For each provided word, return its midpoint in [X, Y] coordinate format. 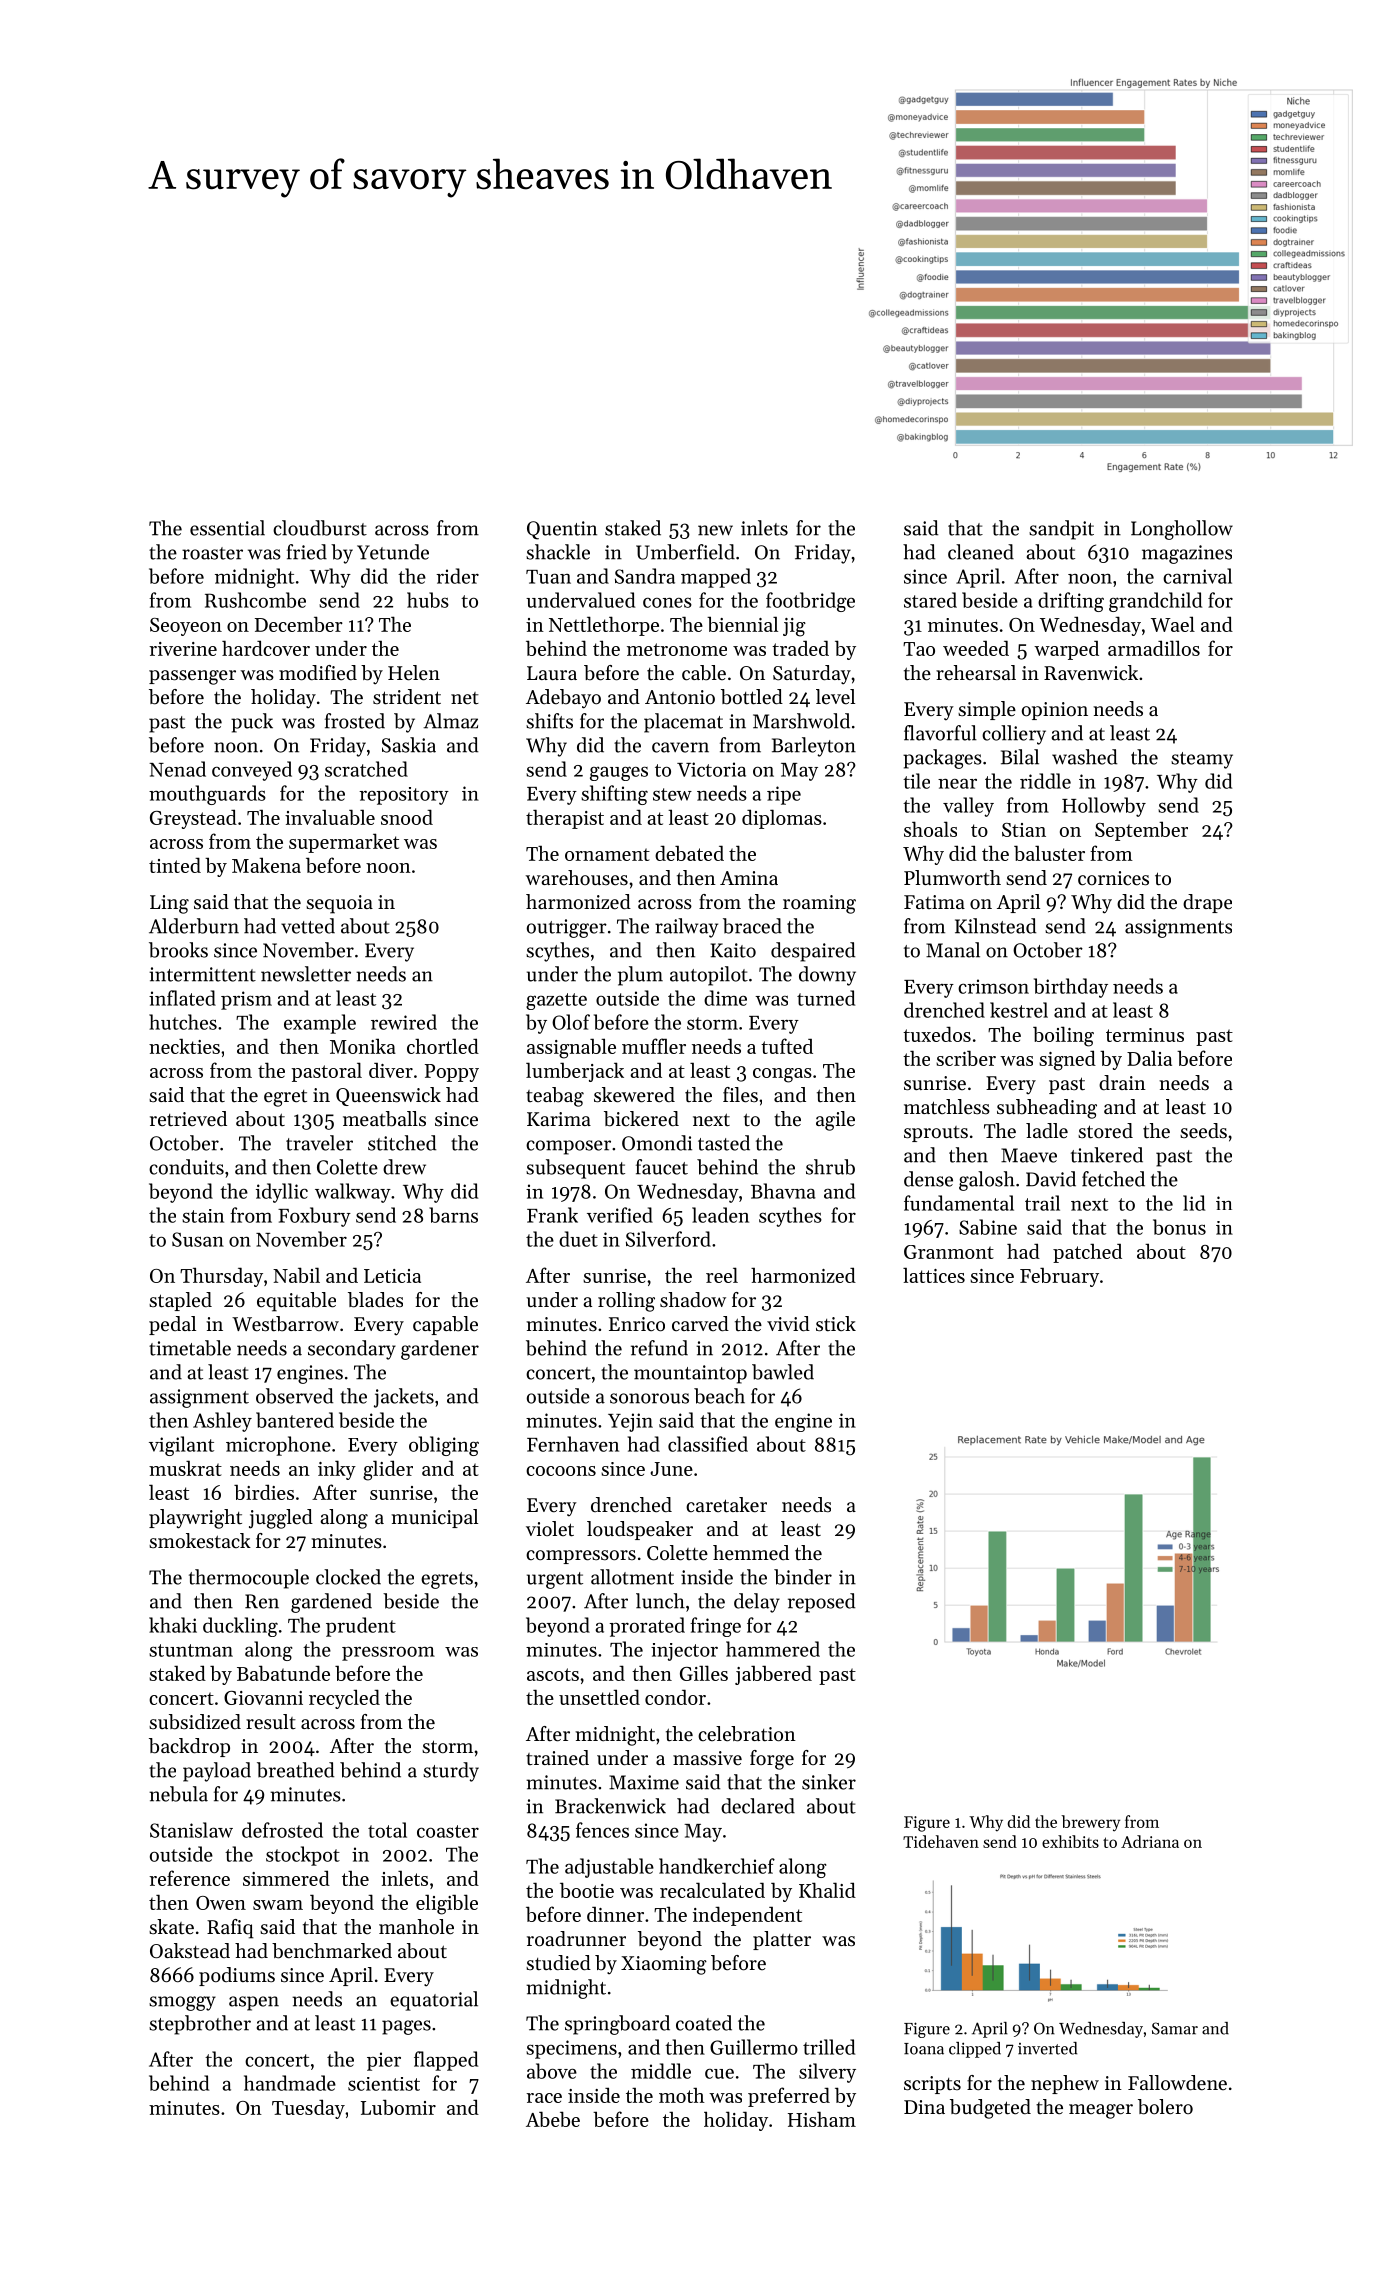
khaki [173, 1625]
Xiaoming [664, 1965]
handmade [290, 2083]
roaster [212, 553]
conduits [186, 1167]
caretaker [726, 1505]
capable [445, 1325]
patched [1087, 1253]
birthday [1071, 988]
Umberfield [685, 552]
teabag [555, 1097]
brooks [178, 950]
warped [1066, 650]
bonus [1179, 1227]
